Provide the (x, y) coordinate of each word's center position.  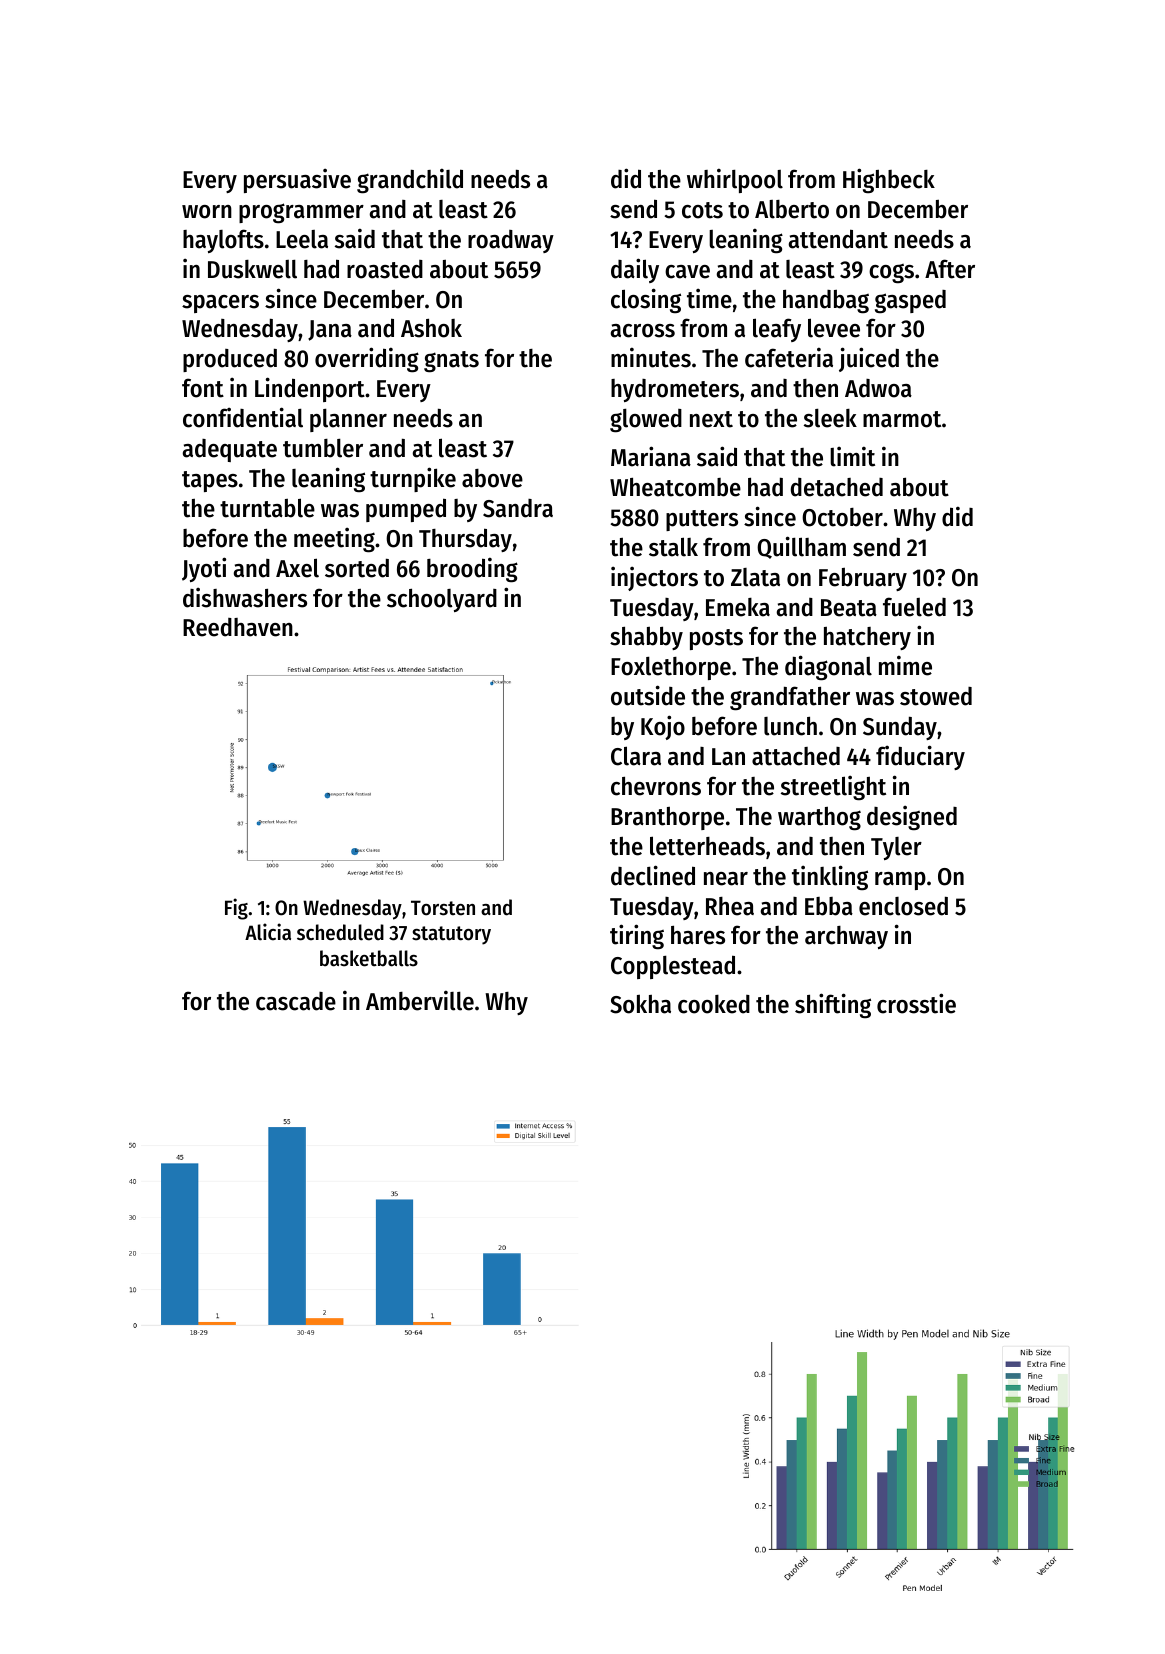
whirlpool (735, 180)
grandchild (410, 181)
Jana (330, 330)
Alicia (268, 932)
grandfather (790, 698)
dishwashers (245, 597)
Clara (636, 756)
